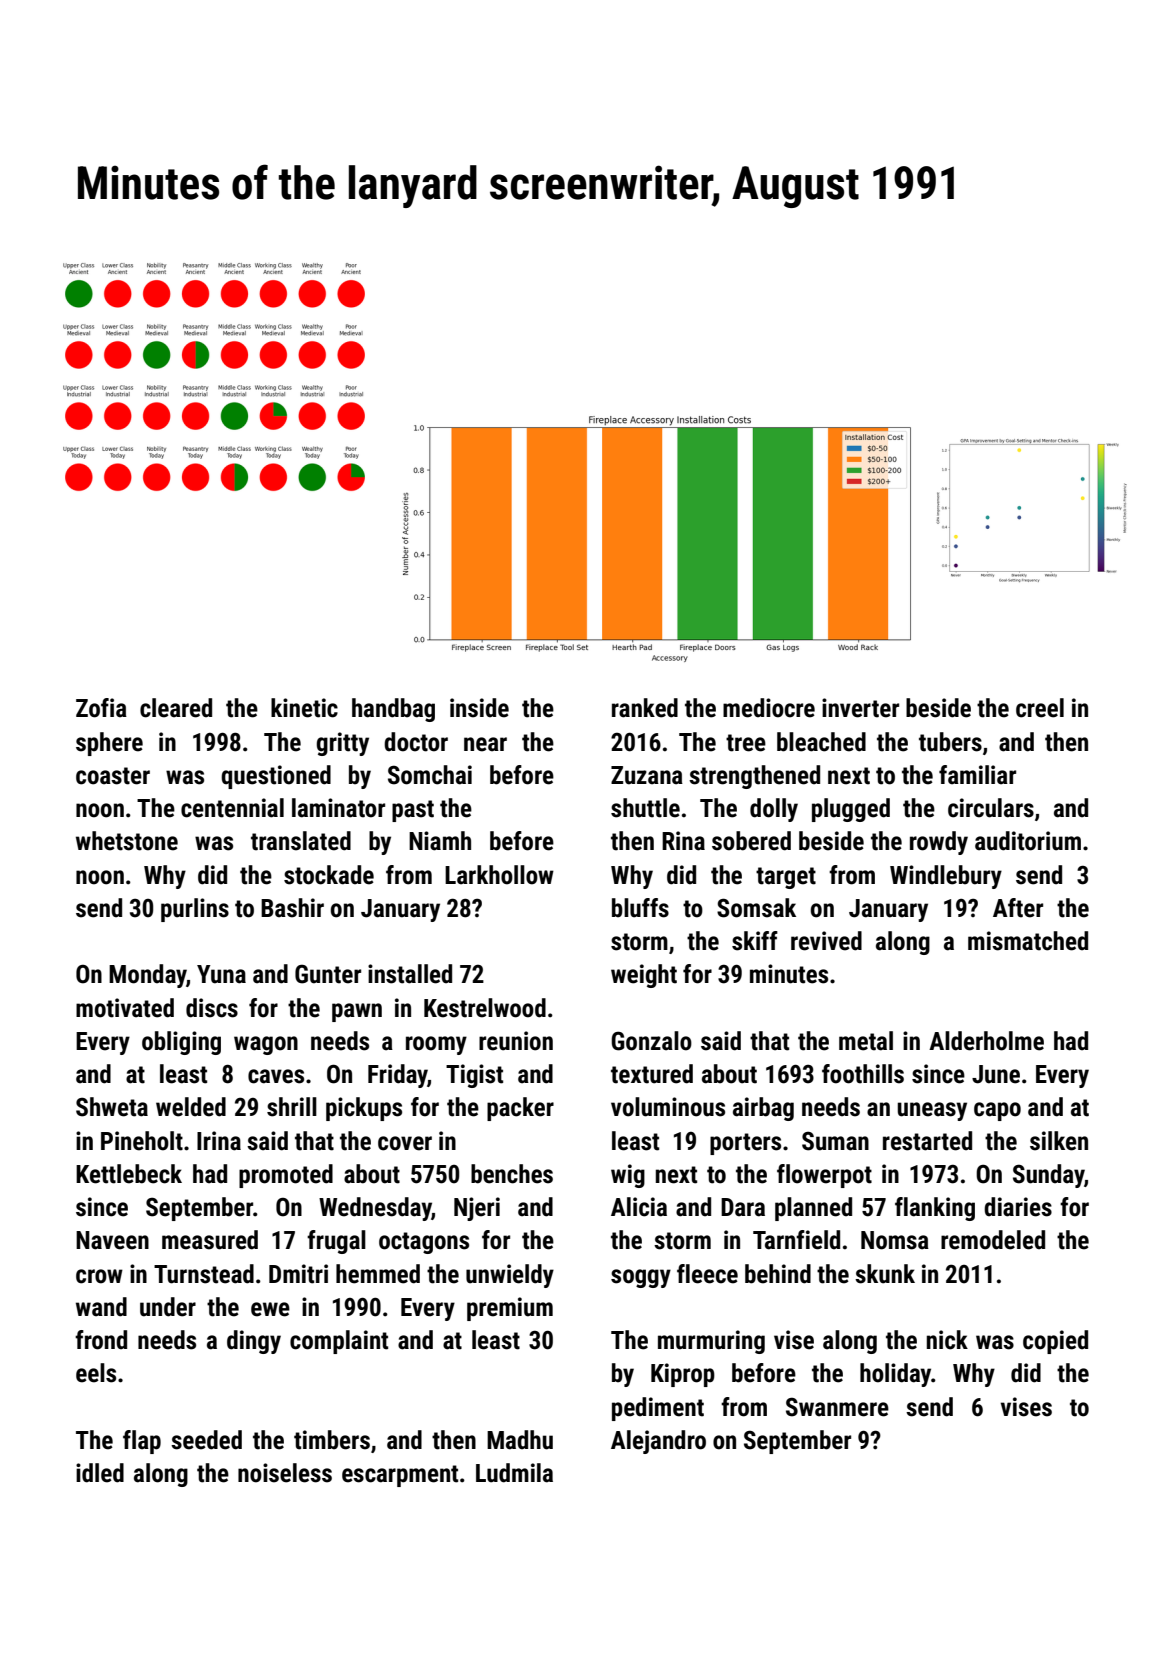 The width and height of the screenshot is (1165, 1654). Describe the element at coordinates (746, 743) in the screenshot. I see `tree` at that location.
